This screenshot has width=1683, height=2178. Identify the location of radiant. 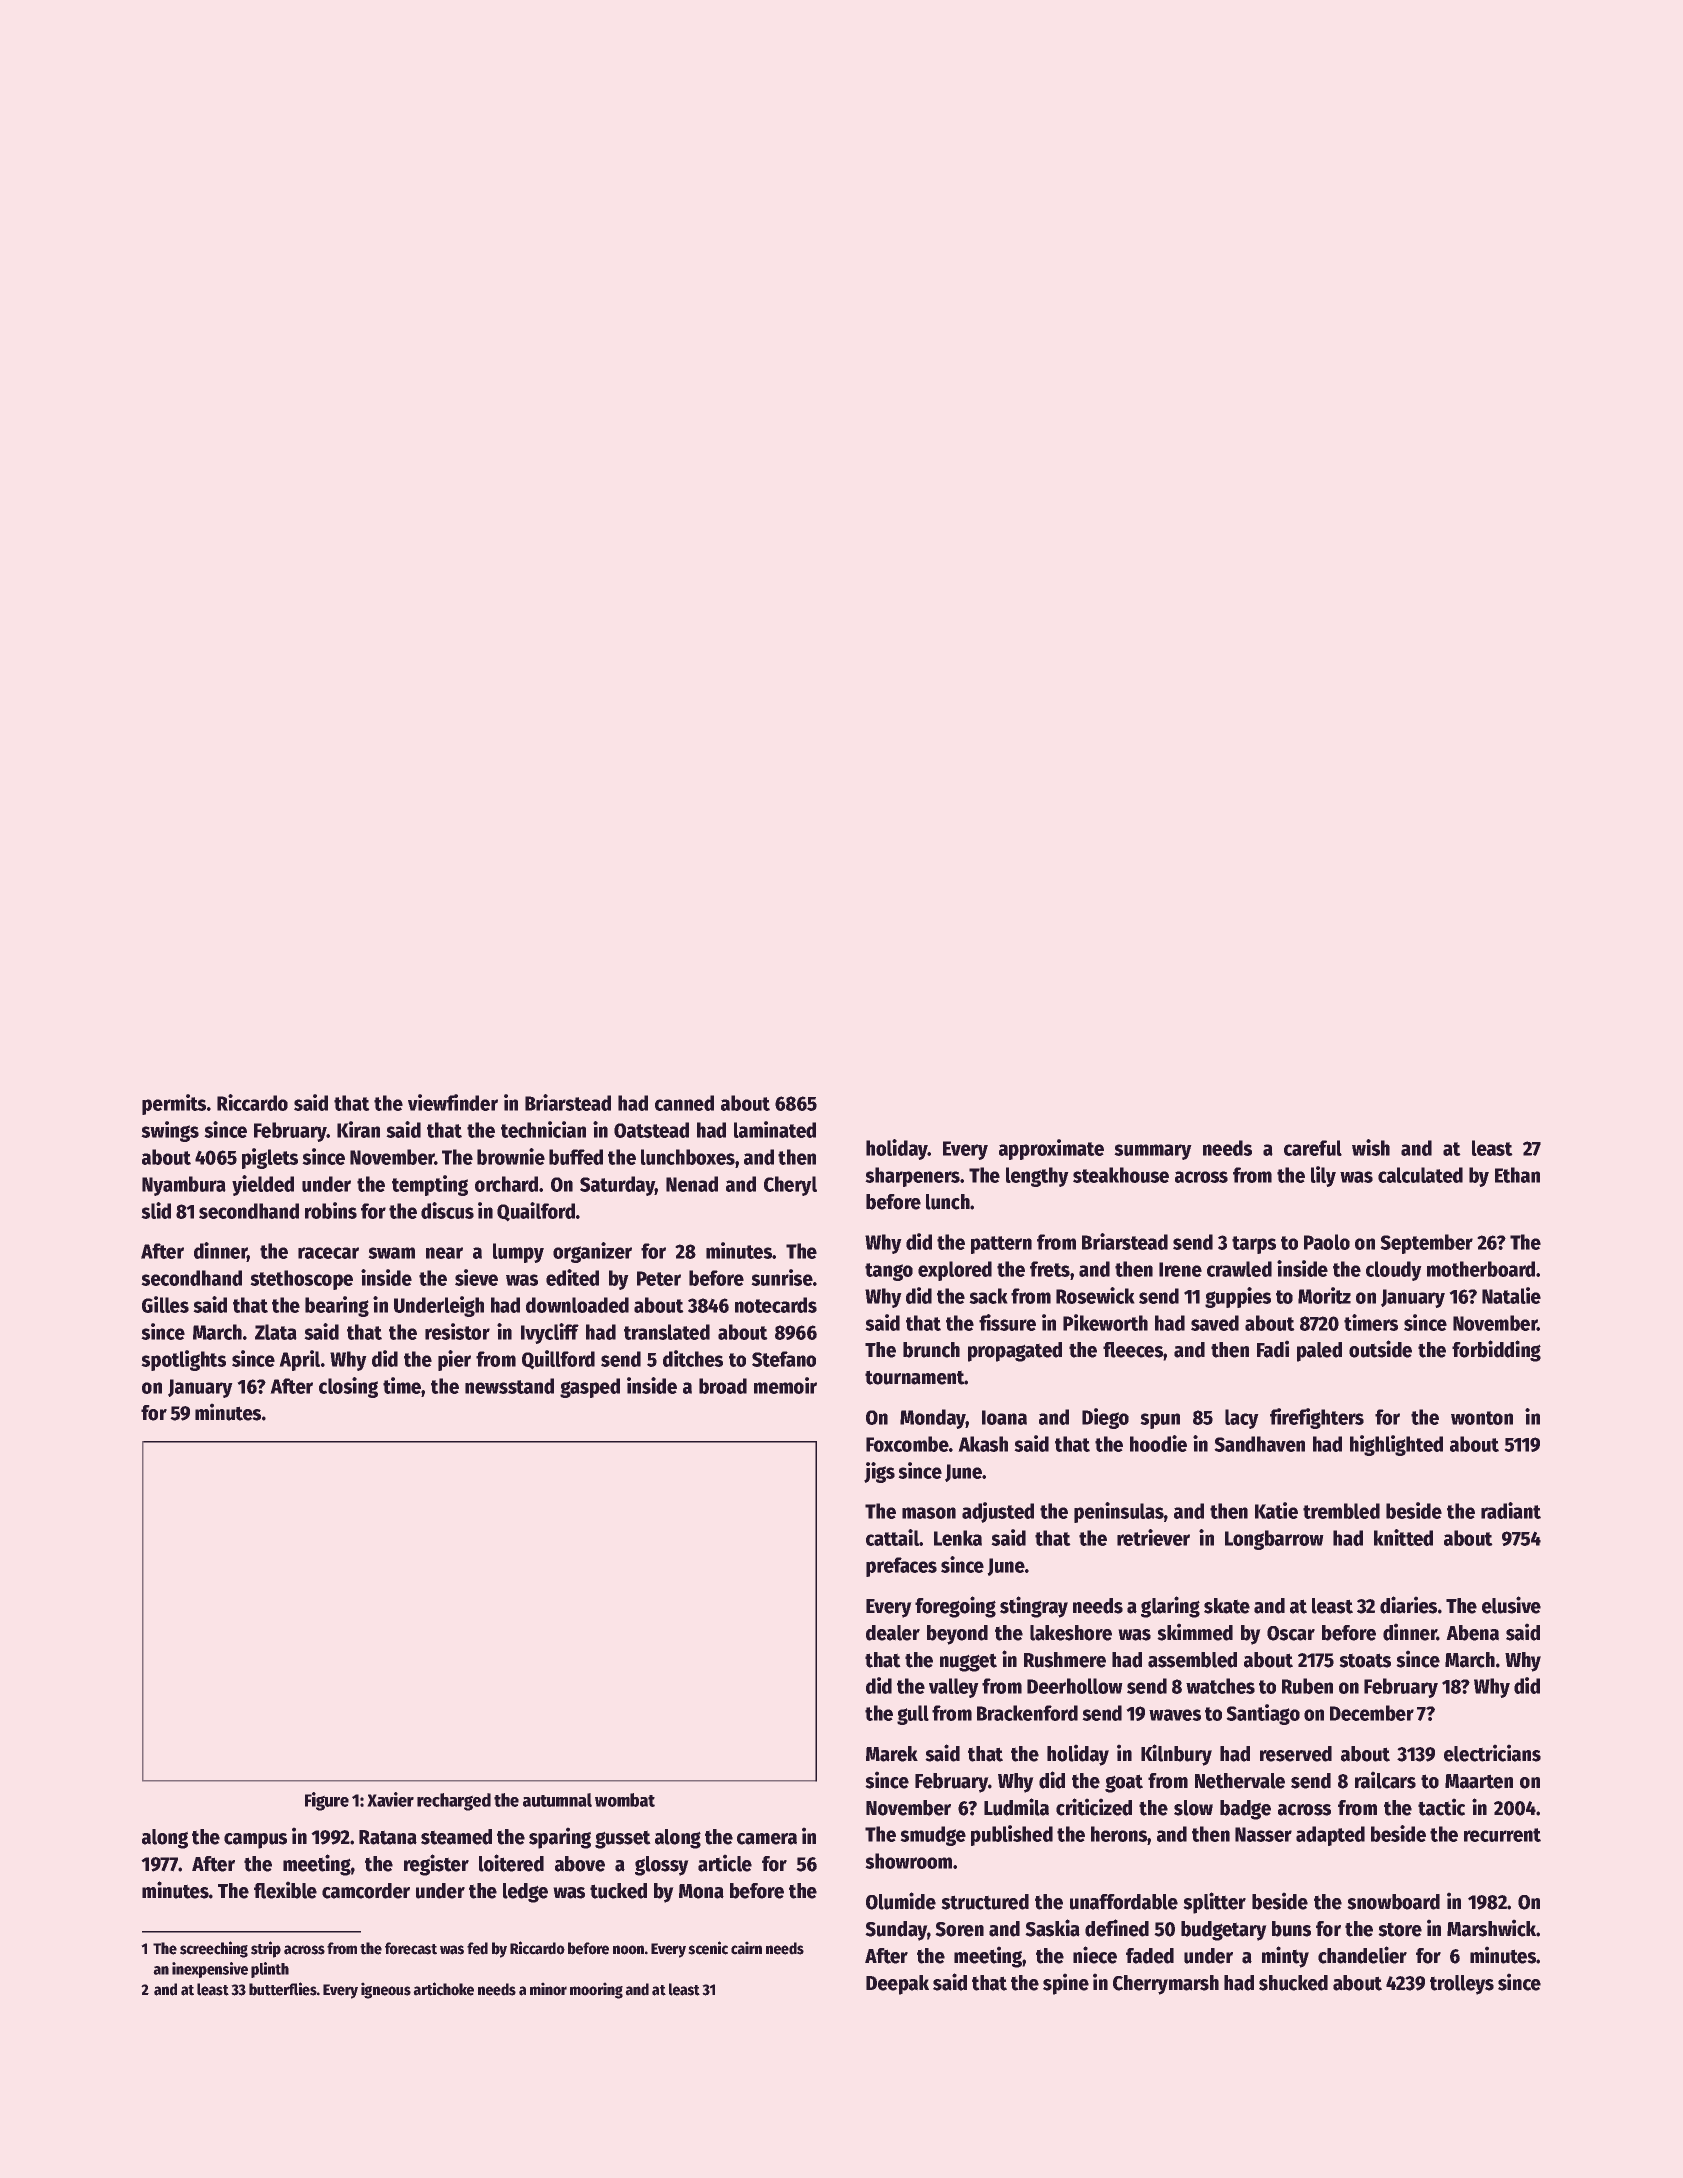
(1511, 1510).
